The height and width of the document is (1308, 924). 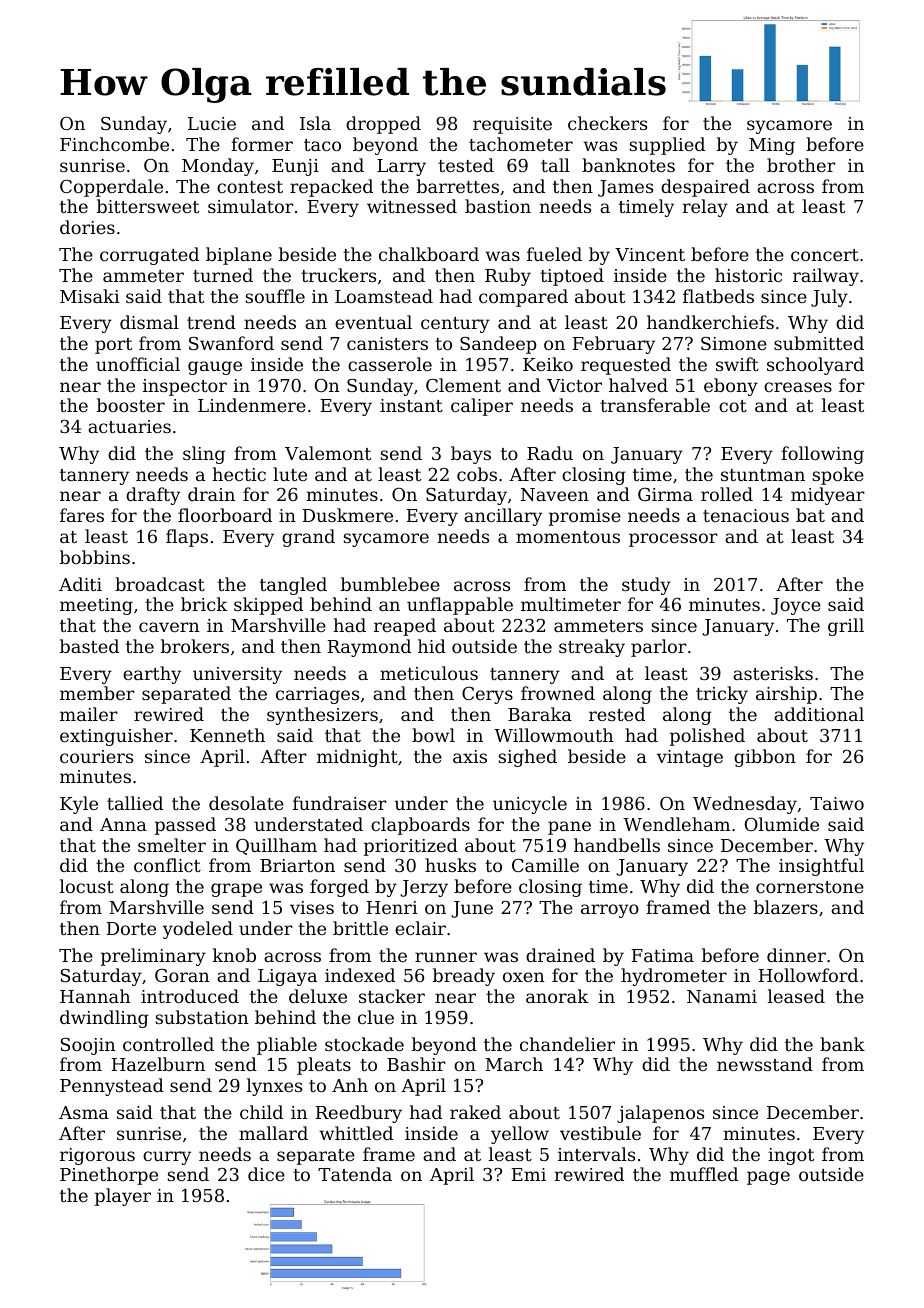 What do you see at coordinates (97, 693) in the document?
I see `member` at bounding box center [97, 693].
